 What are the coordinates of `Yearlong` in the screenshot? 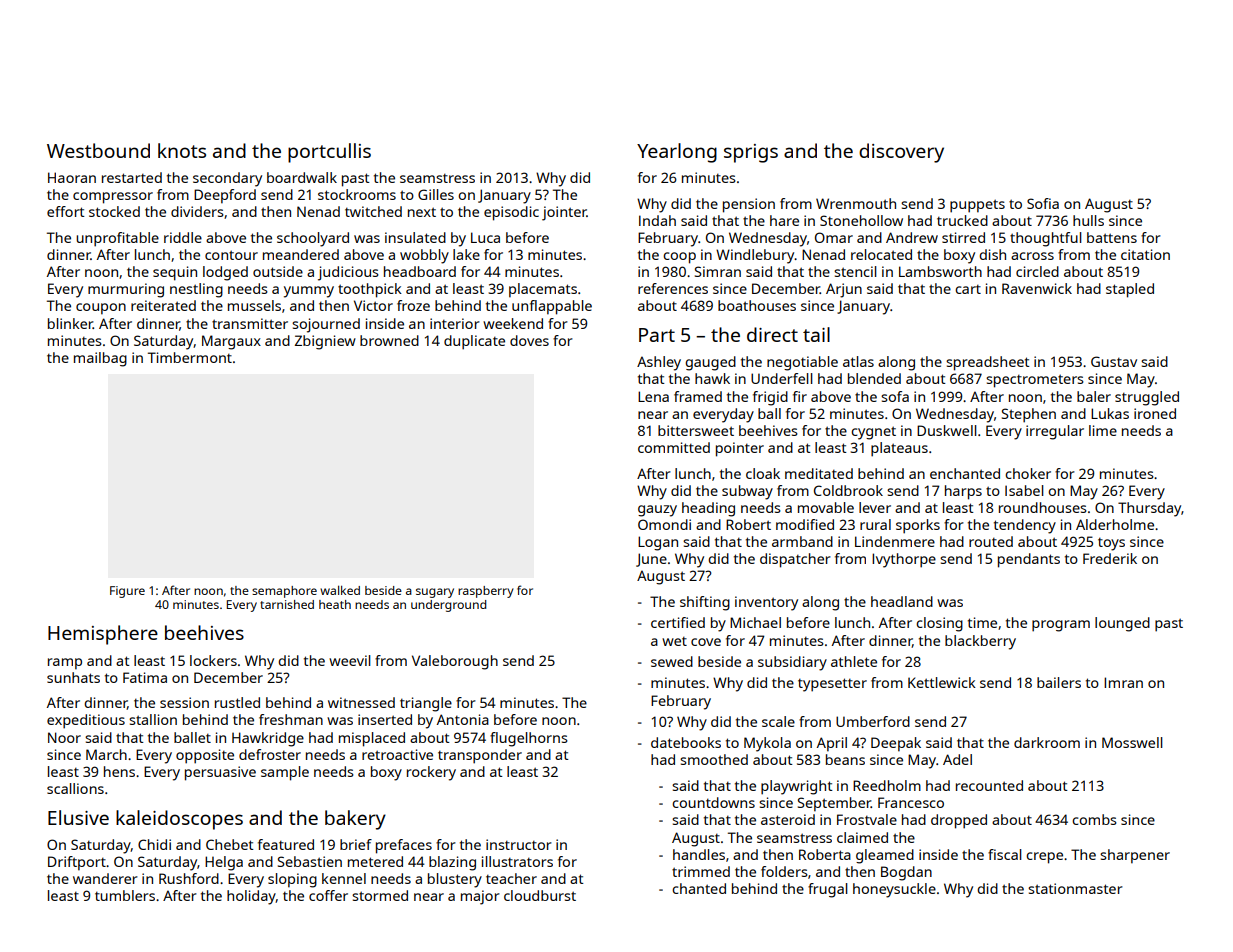 It's located at (677, 153).
